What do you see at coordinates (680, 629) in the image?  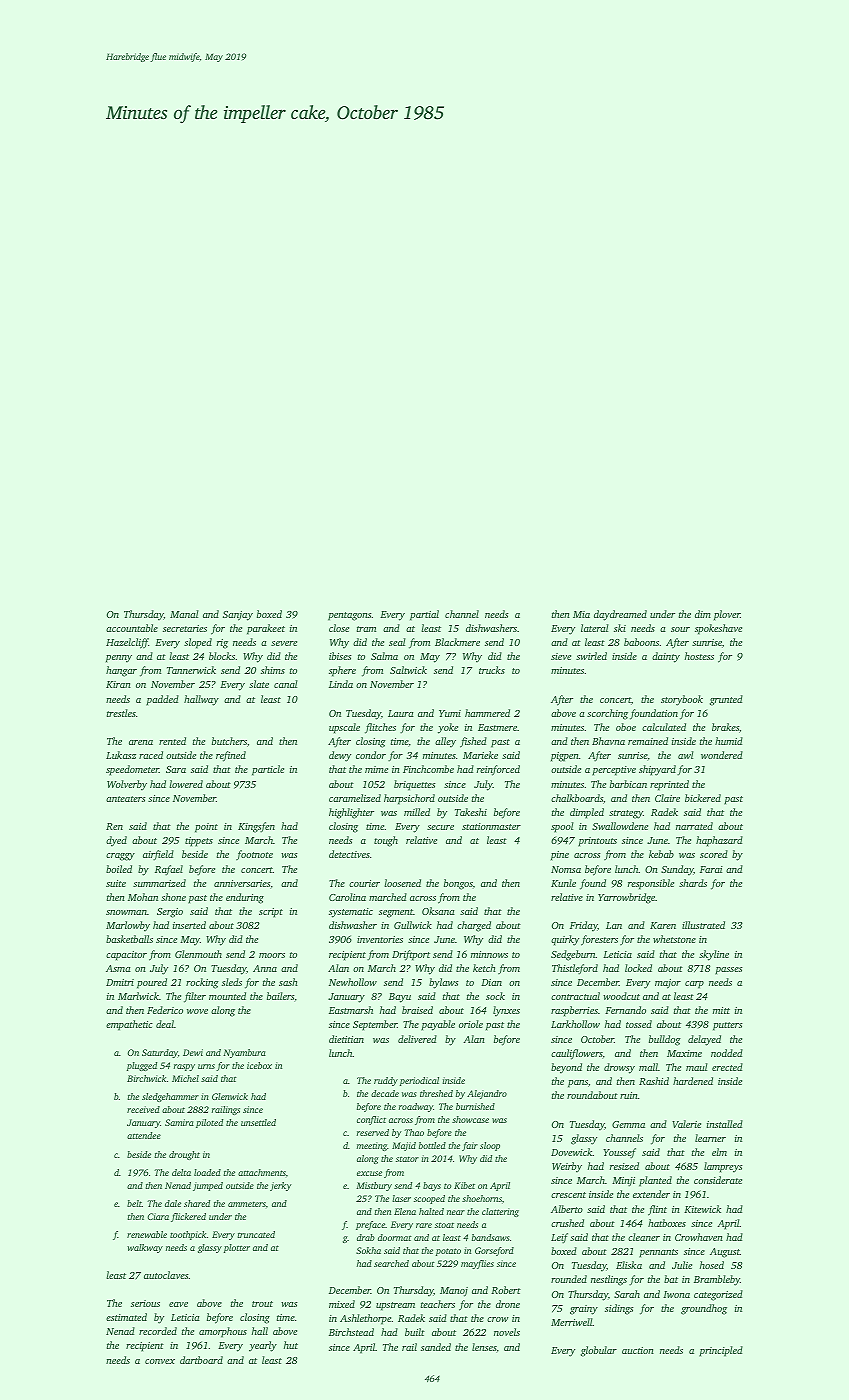 I see `sour` at bounding box center [680, 629].
